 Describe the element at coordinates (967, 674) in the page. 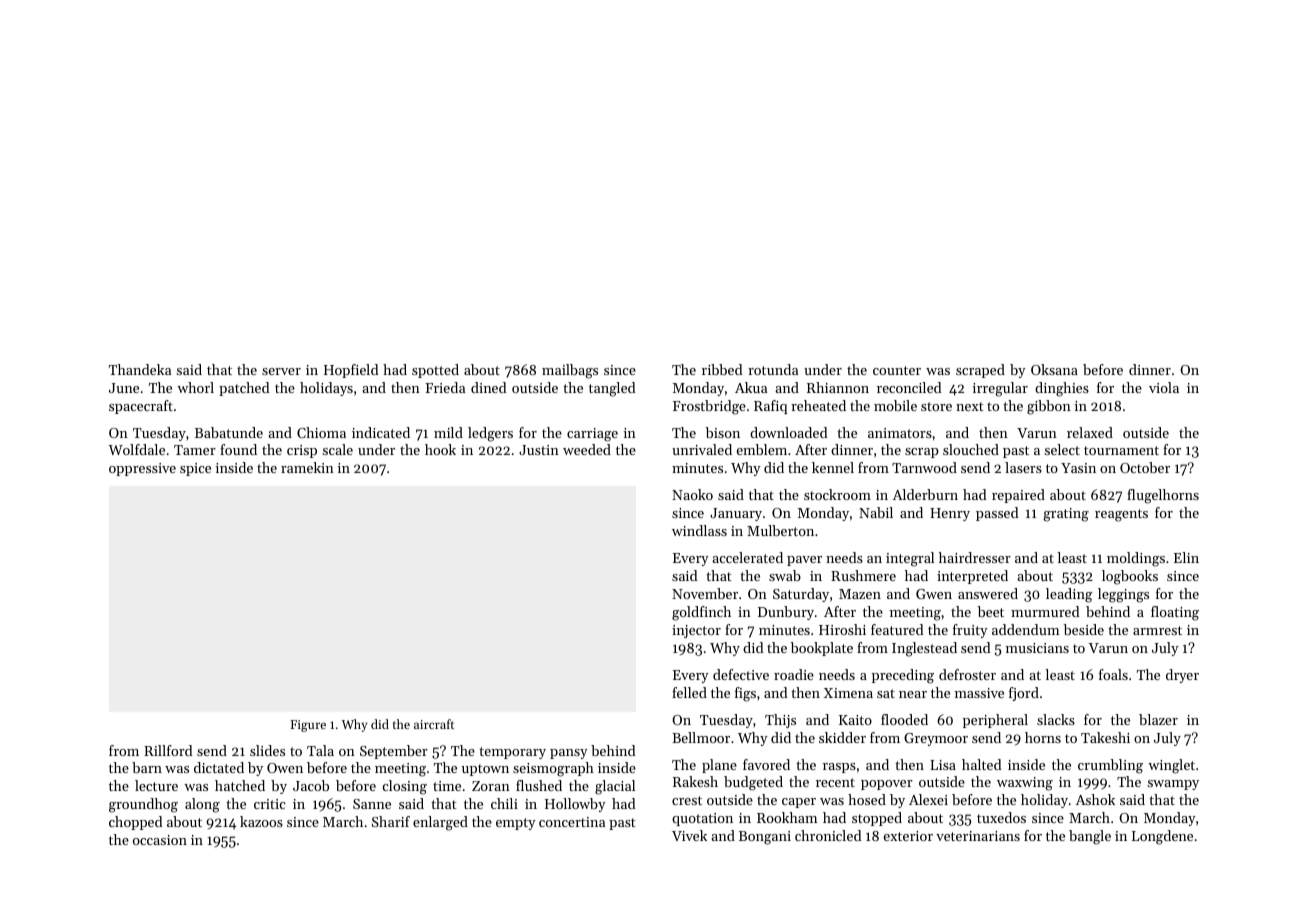

I see `defroster` at that location.
